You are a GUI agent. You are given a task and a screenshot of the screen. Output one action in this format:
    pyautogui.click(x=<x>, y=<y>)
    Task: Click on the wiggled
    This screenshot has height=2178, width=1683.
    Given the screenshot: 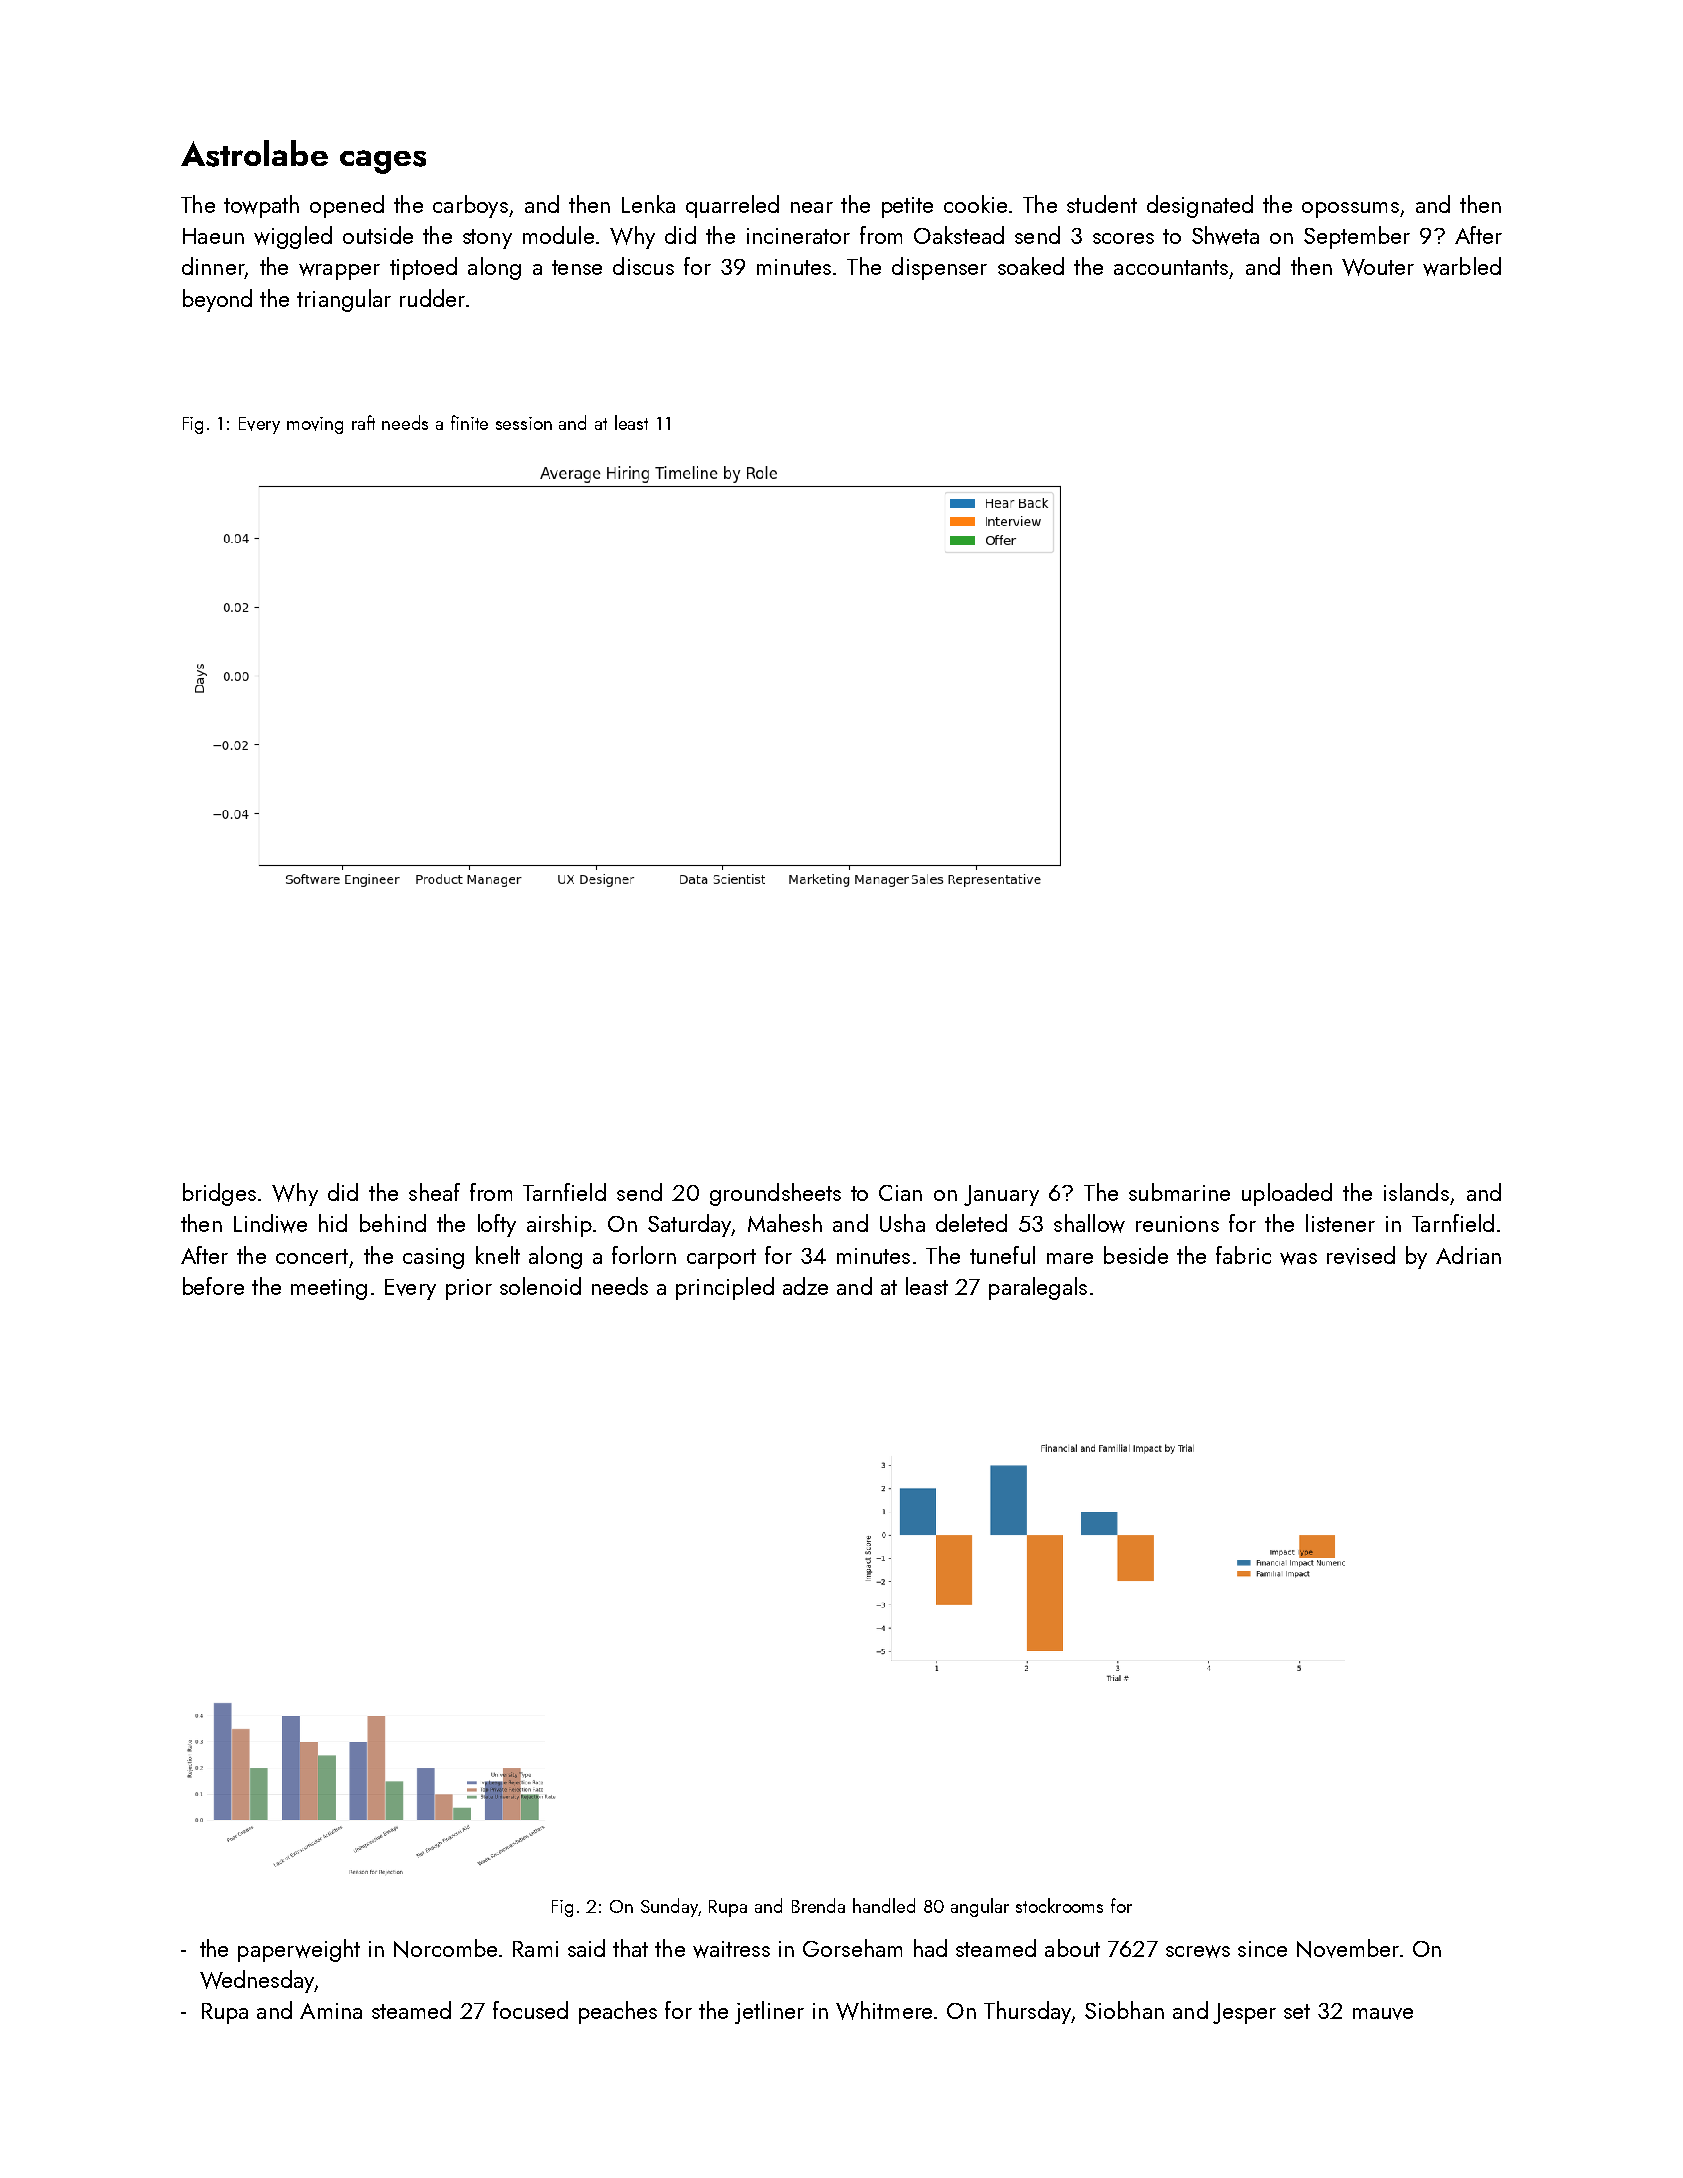 What is the action you would take?
    pyautogui.click(x=293, y=237)
